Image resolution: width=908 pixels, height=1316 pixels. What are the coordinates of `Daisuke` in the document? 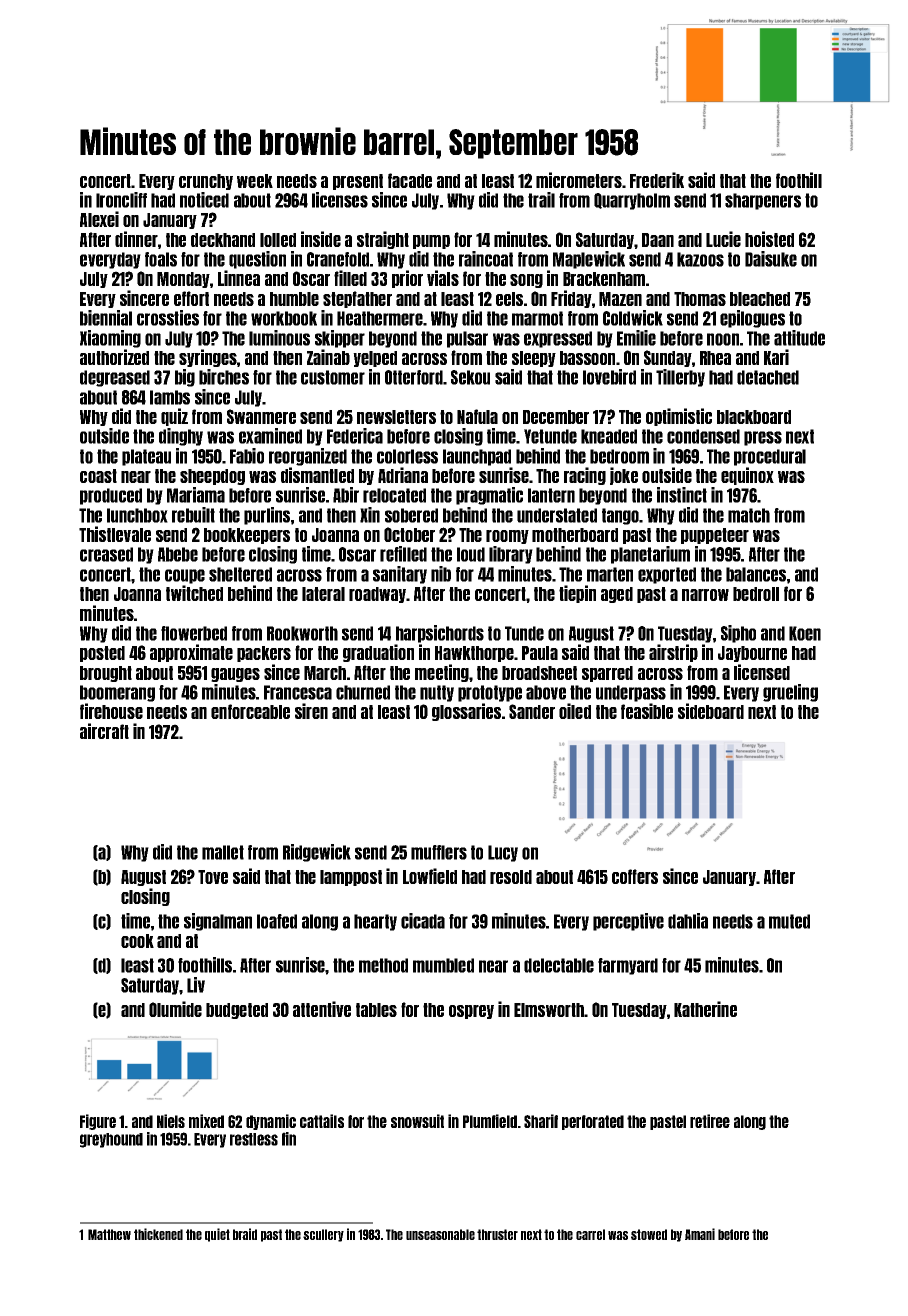 It's located at (771, 259).
